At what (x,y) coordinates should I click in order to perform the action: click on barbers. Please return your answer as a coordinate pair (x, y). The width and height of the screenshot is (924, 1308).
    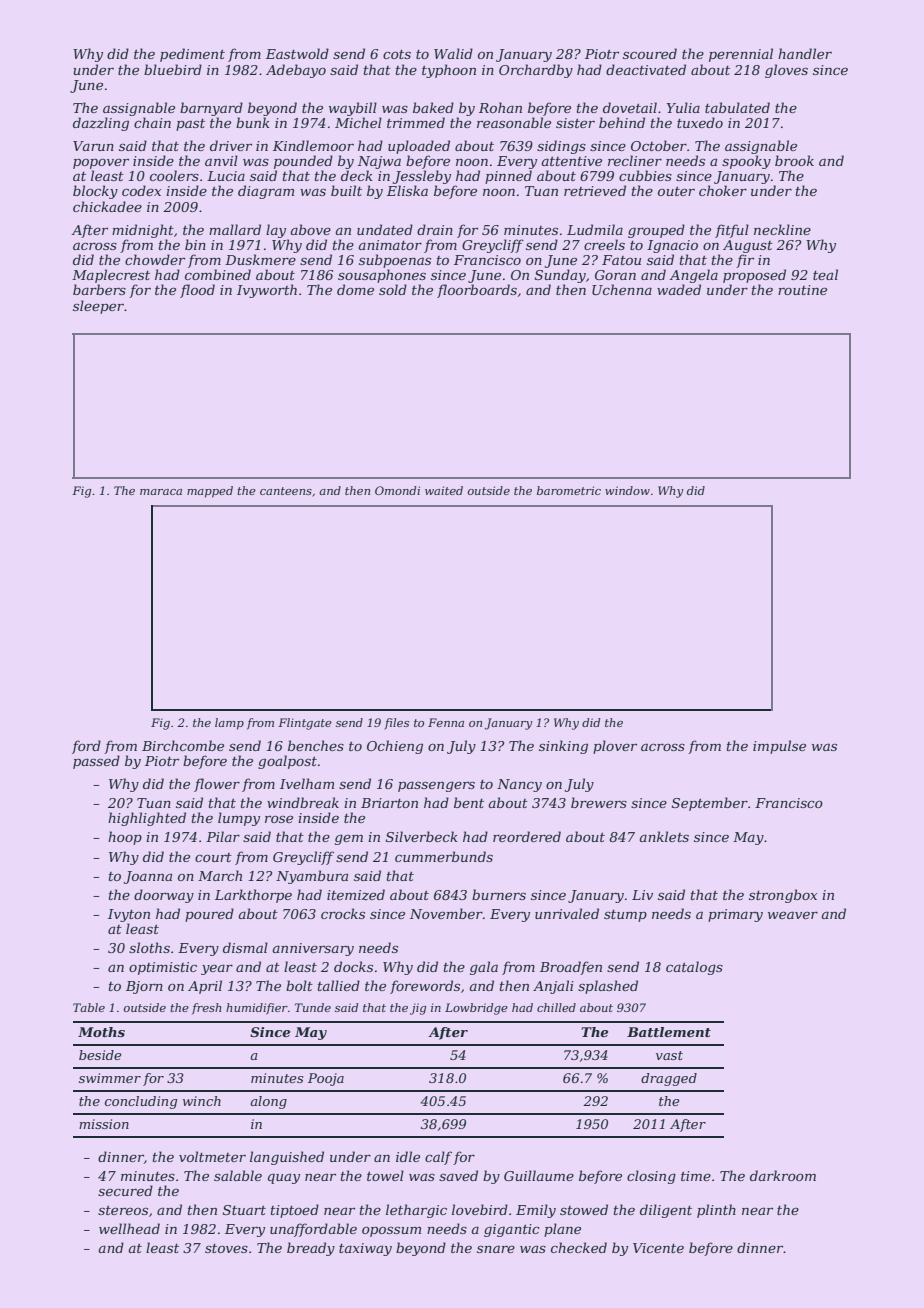
    Looking at the image, I should click on (99, 289).
